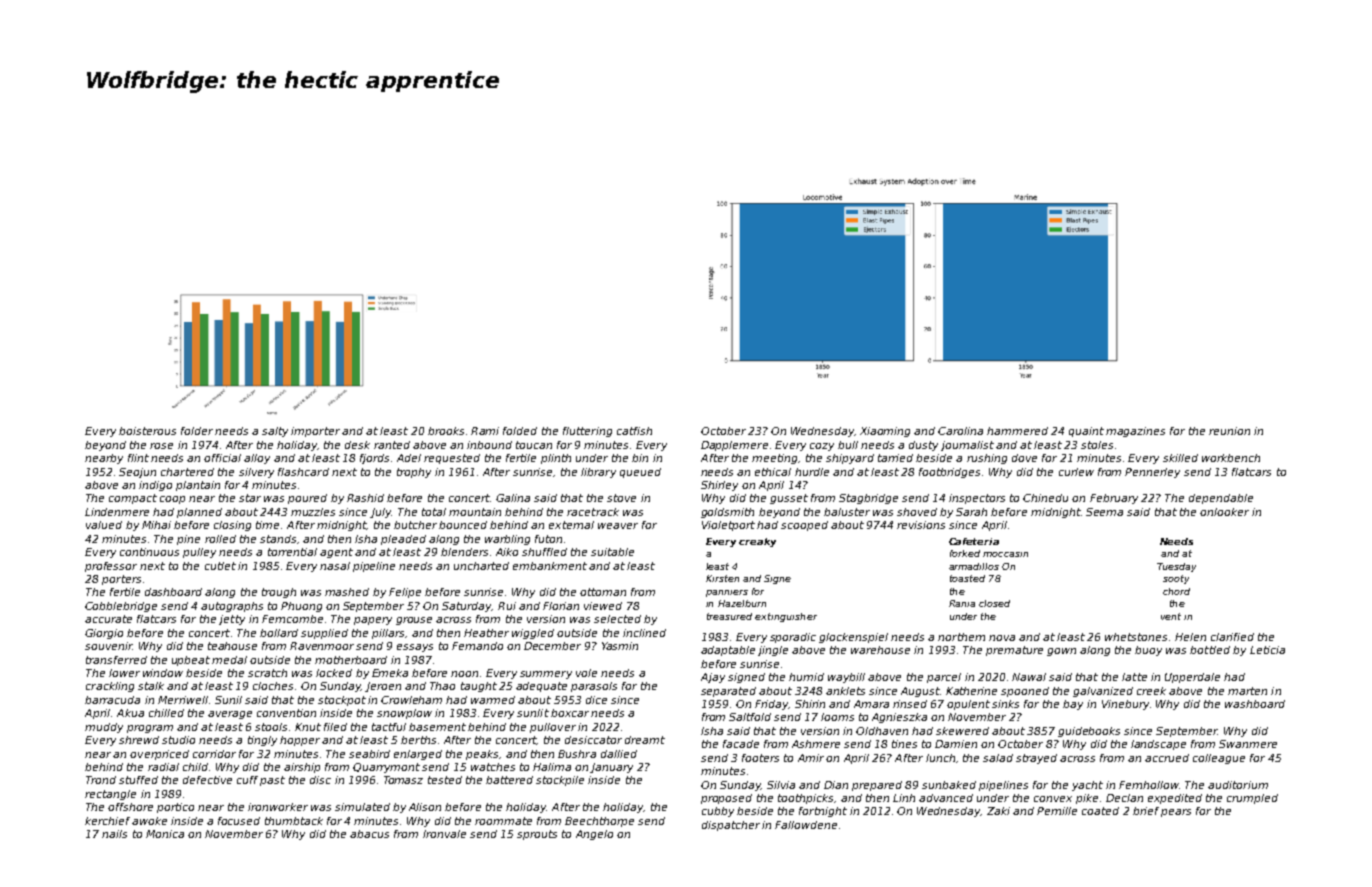 This document has height=887, width=1372. What do you see at coordinates (147, 431) in the document?
I see `boisterous` at bounding box center [147, 431].
